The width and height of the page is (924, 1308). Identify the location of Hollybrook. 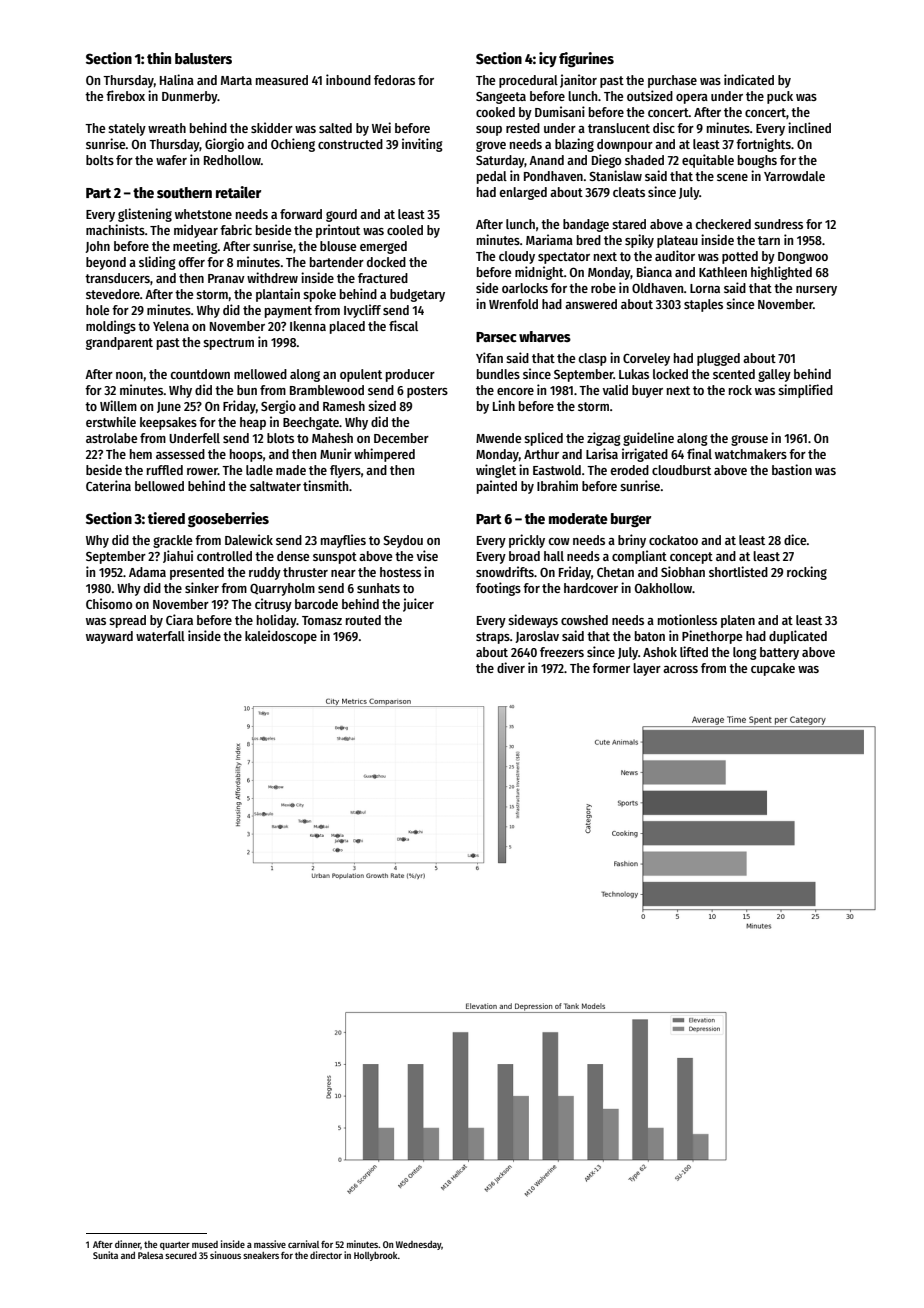
(376, 1256).
